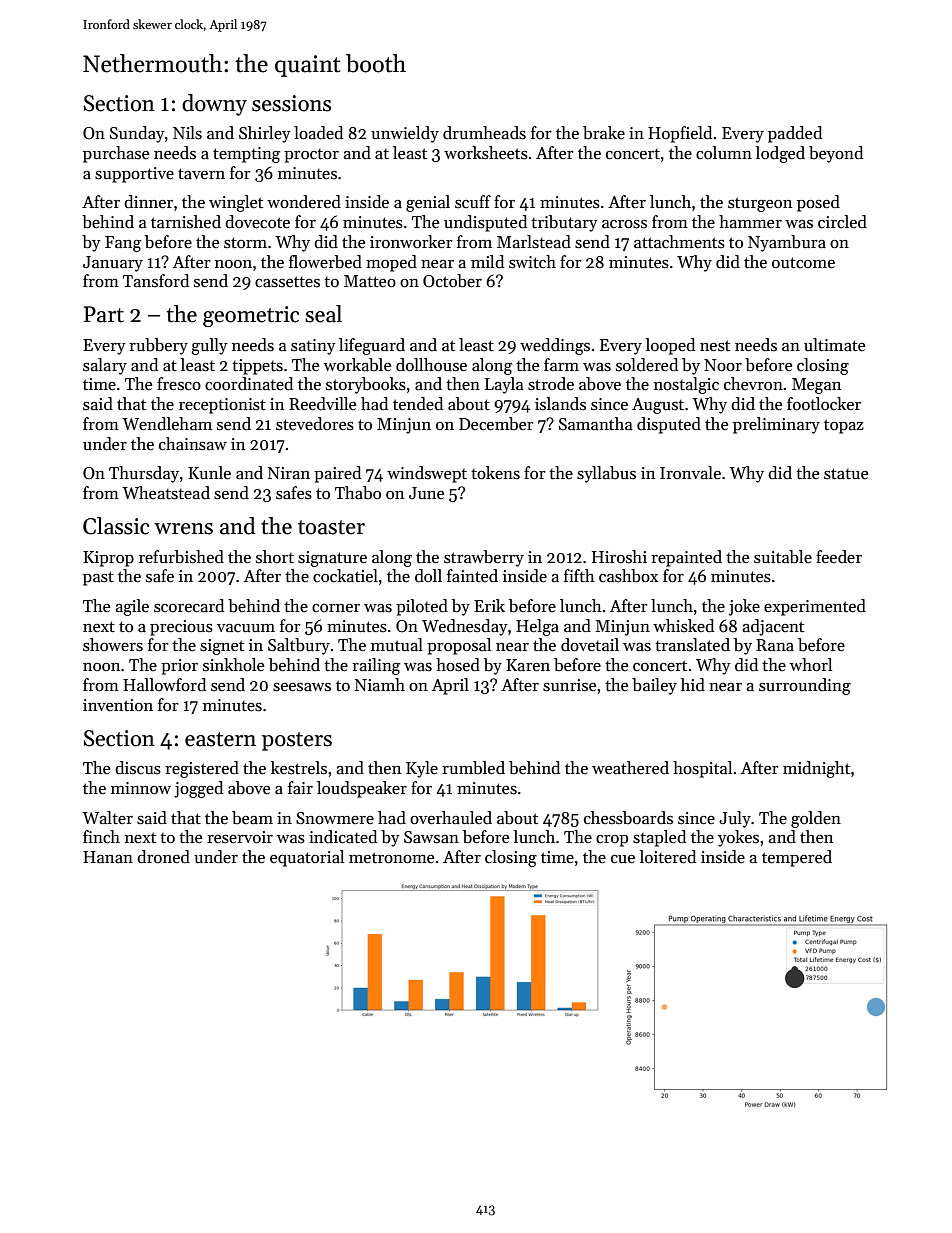  I want to click on cue, so click(623, 859).
